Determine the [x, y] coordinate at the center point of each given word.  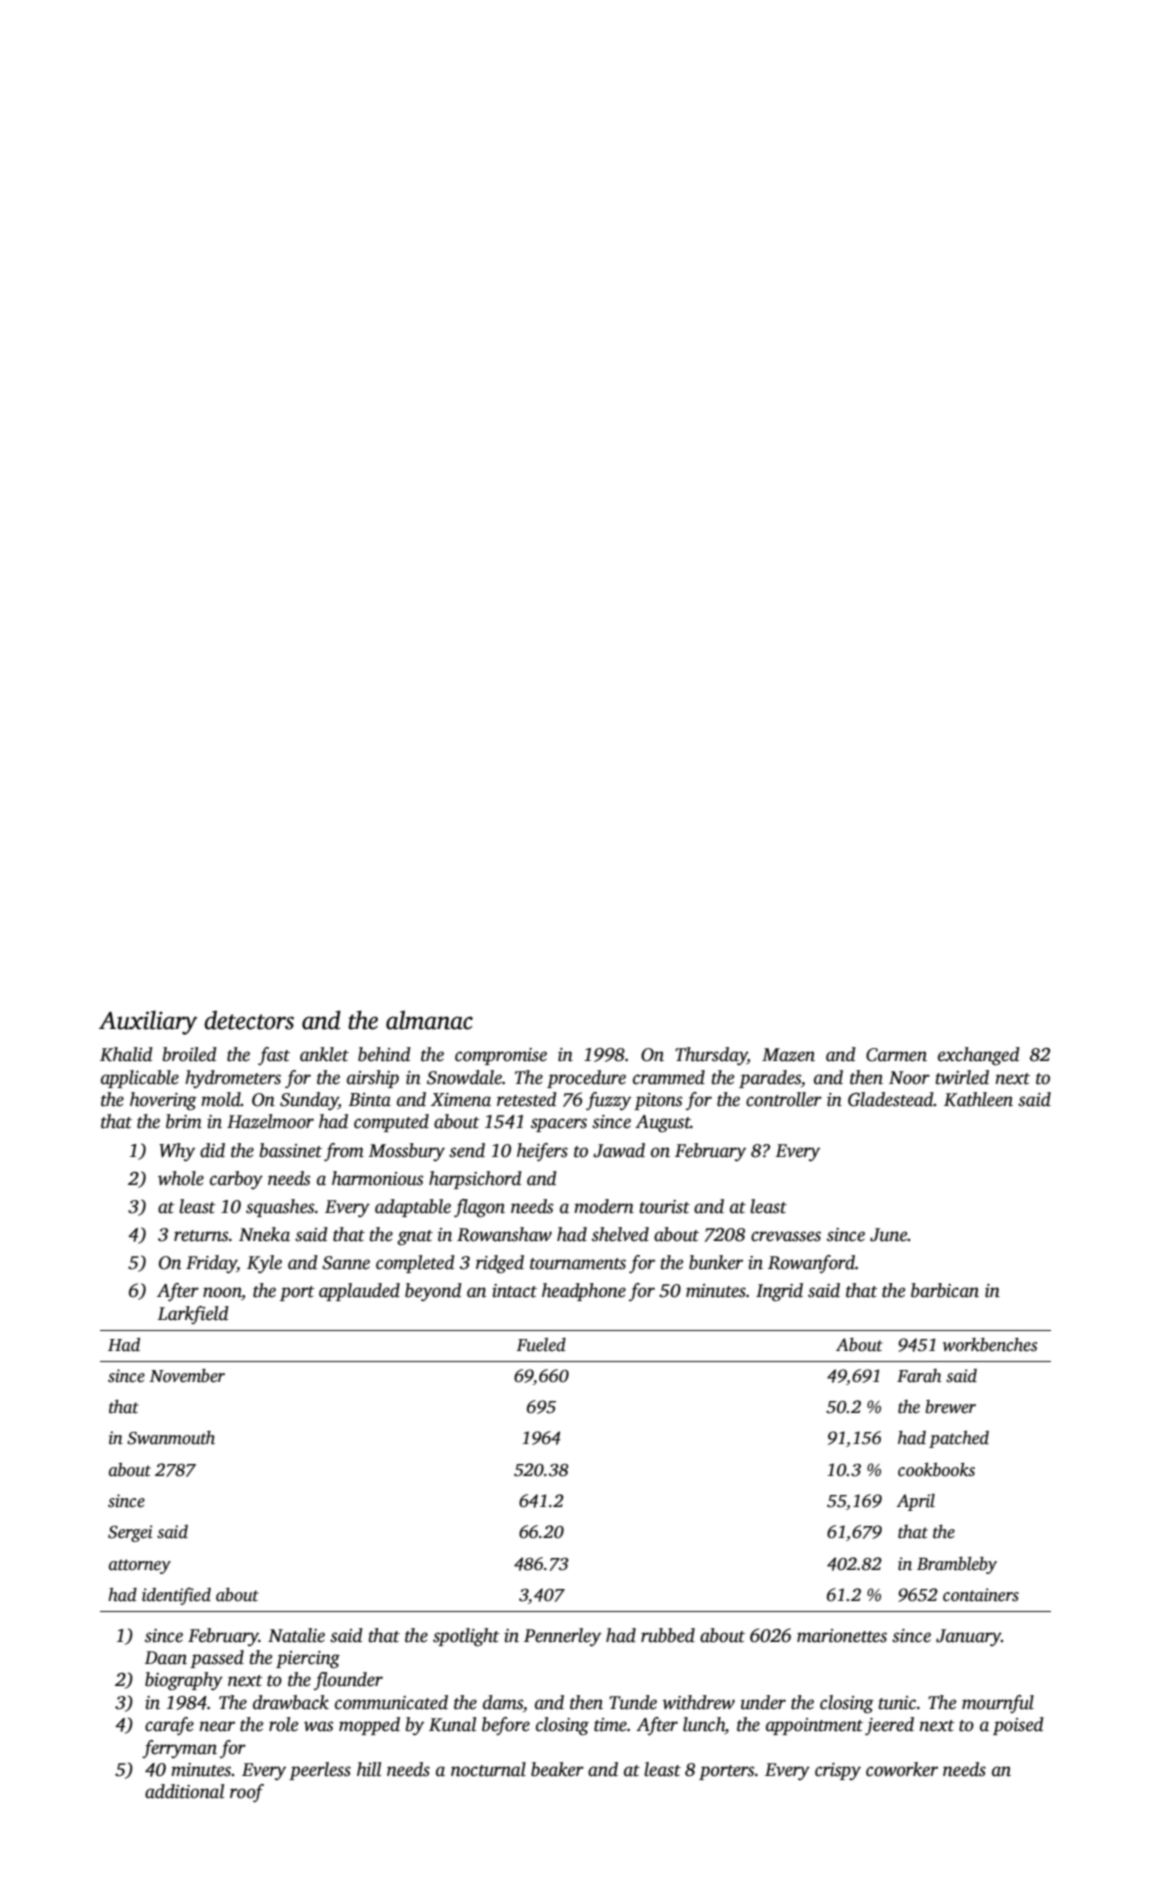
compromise [501, 1056]
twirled [962, 1077]
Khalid [126, 1054]
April [915, 1502]
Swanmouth [171, 1438]
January [968, 1637]
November [187, 1376]
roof [247, 1793]
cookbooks [936, 1470]
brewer [950, 1407]
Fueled [541, 1345]
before [506, 1726]
